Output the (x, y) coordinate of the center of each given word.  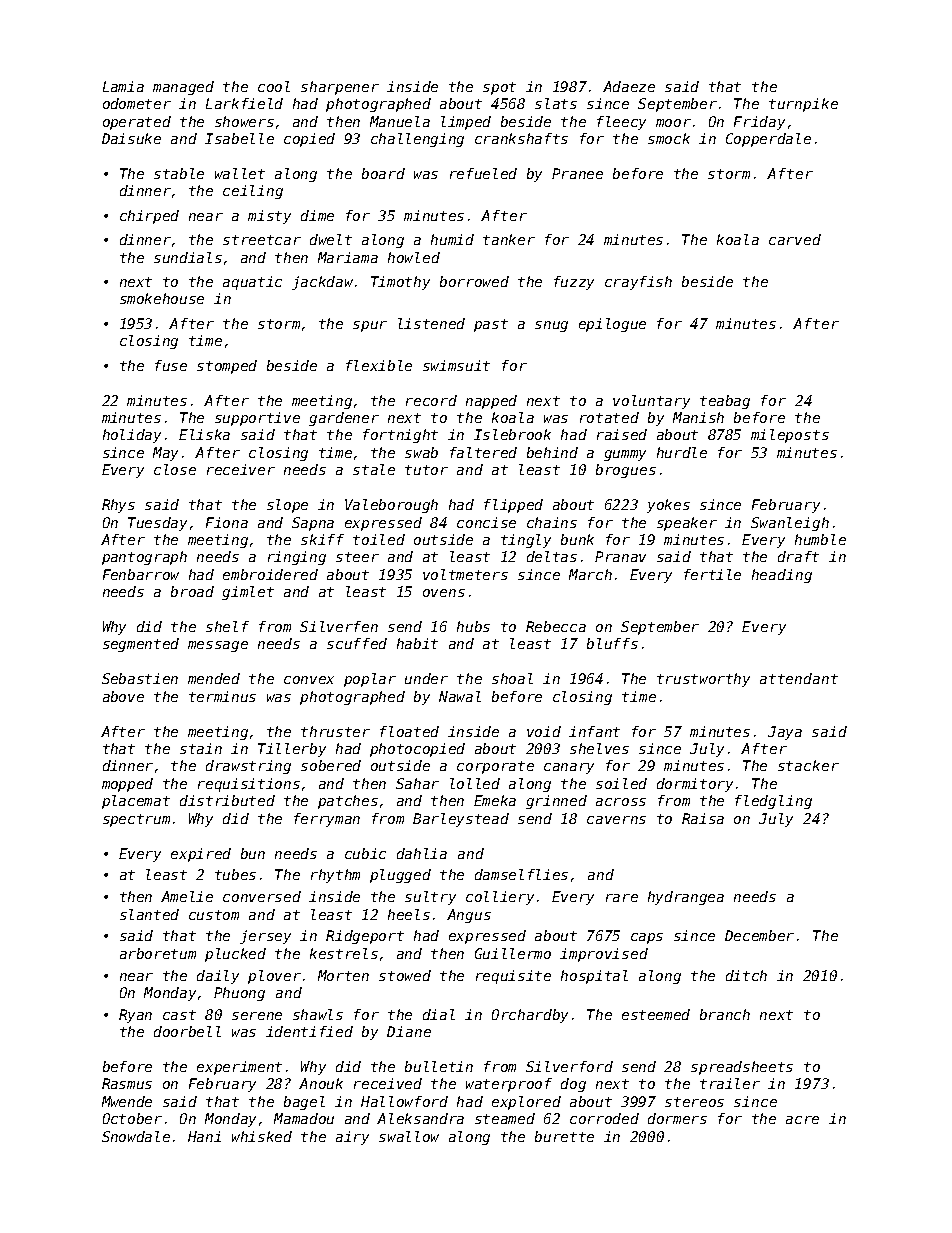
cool (274, 86)
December (759, 935)
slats (556, 103)
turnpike (803, 105)
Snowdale (136, 1136)
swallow (409, 1136)
